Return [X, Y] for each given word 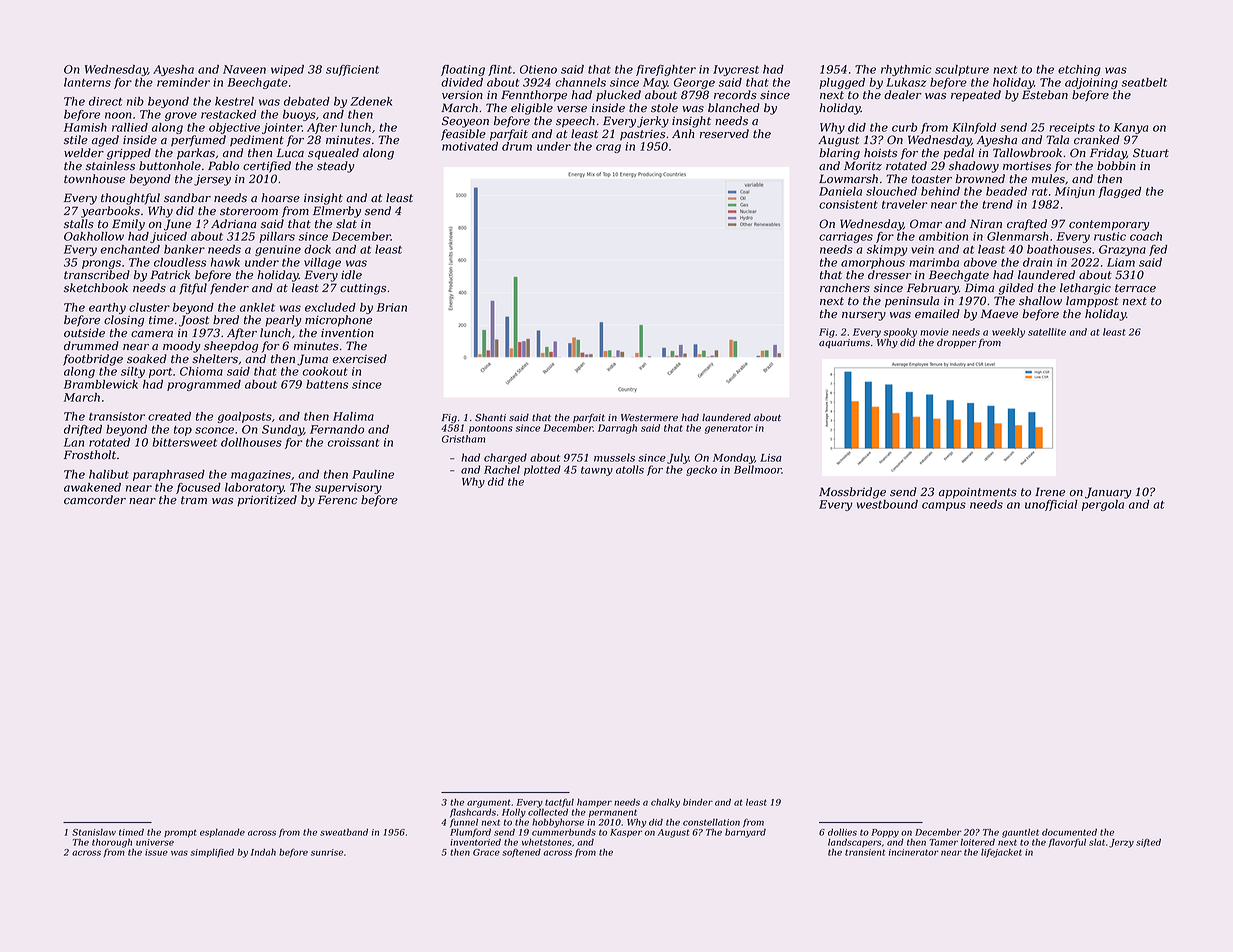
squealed [333, 154]
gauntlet [1020, 833]
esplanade [222, 832]
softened [521, 853]
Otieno [538, 69]
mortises [1027, 166]
